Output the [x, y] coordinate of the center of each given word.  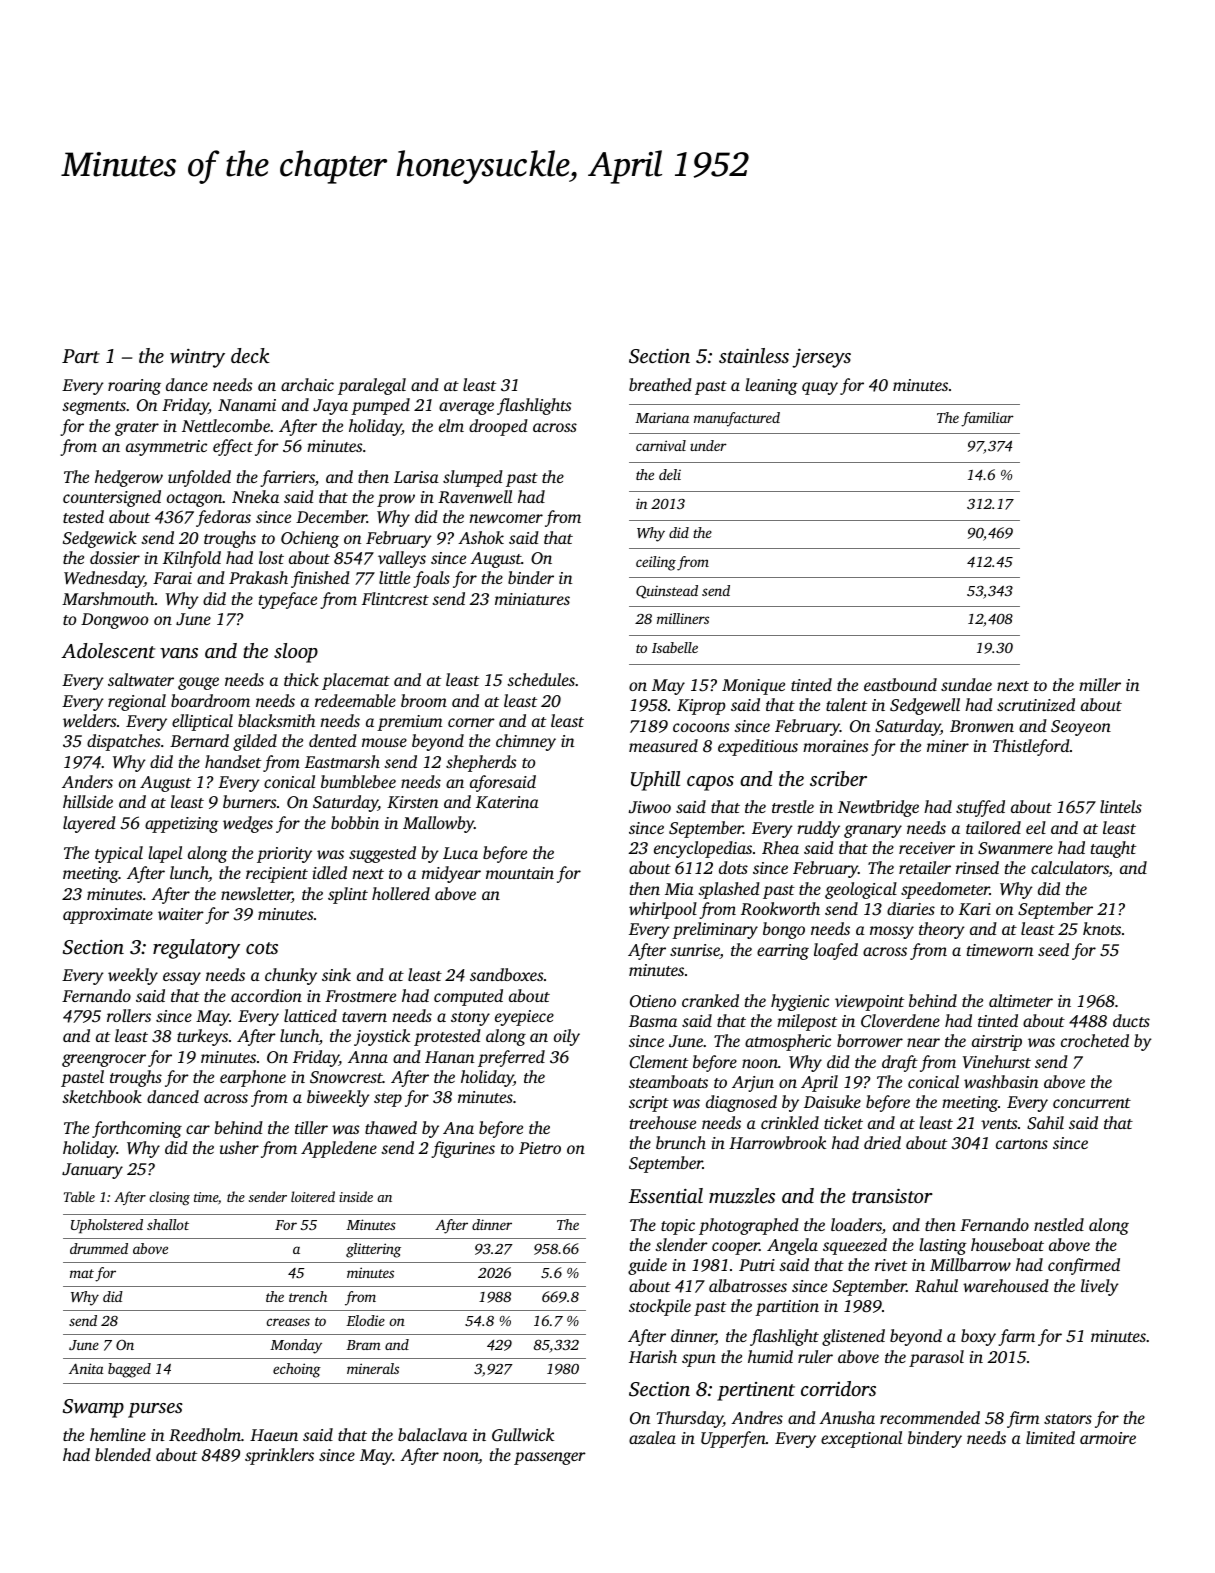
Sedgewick [100, 539]
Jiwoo [650, 807]
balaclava [432, 1434]
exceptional [861, 1439]
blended [123, 1454]
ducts [1131, 1020]
